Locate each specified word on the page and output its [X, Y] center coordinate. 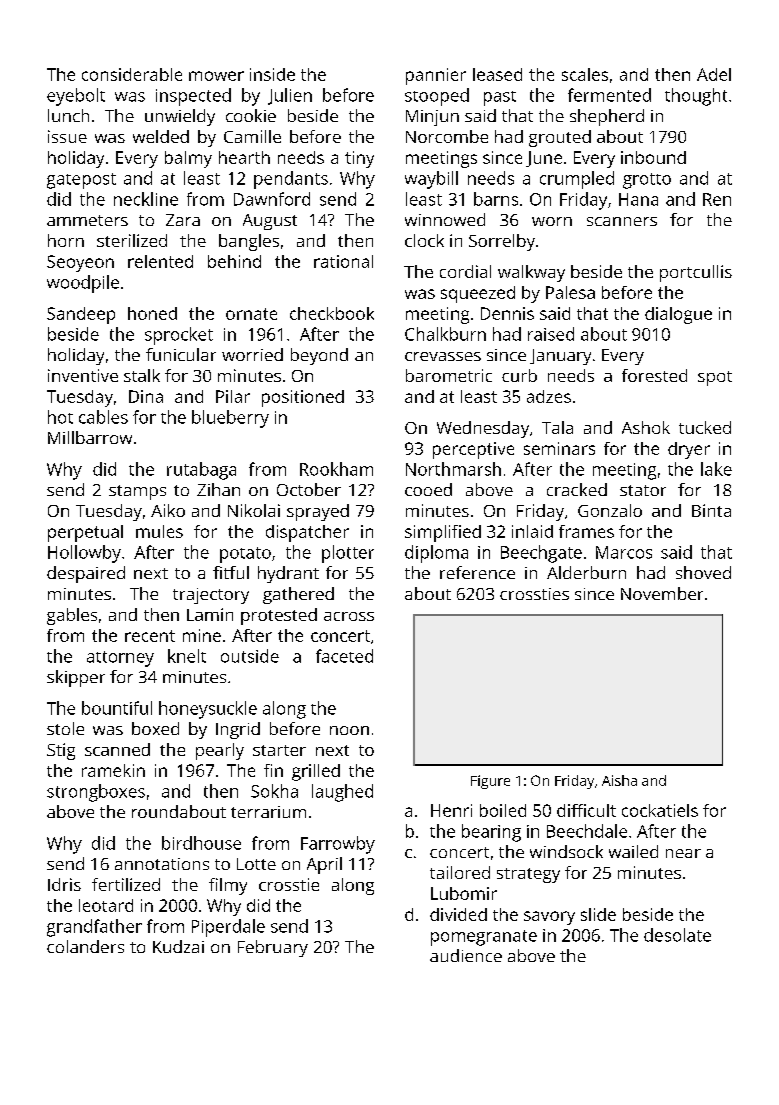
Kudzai [178, 946]
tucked [705, 427]
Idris [64, 884]
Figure [490, 782]
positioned [303, 398]
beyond [319, 356]
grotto [647, 181]
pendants [291, 180]
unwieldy [180, 117]
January [560, 357]
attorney [120, 659]
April [324, 865]
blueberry [230, 419]
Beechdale [587, 831]
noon [349, 730]
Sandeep [81, 315]
